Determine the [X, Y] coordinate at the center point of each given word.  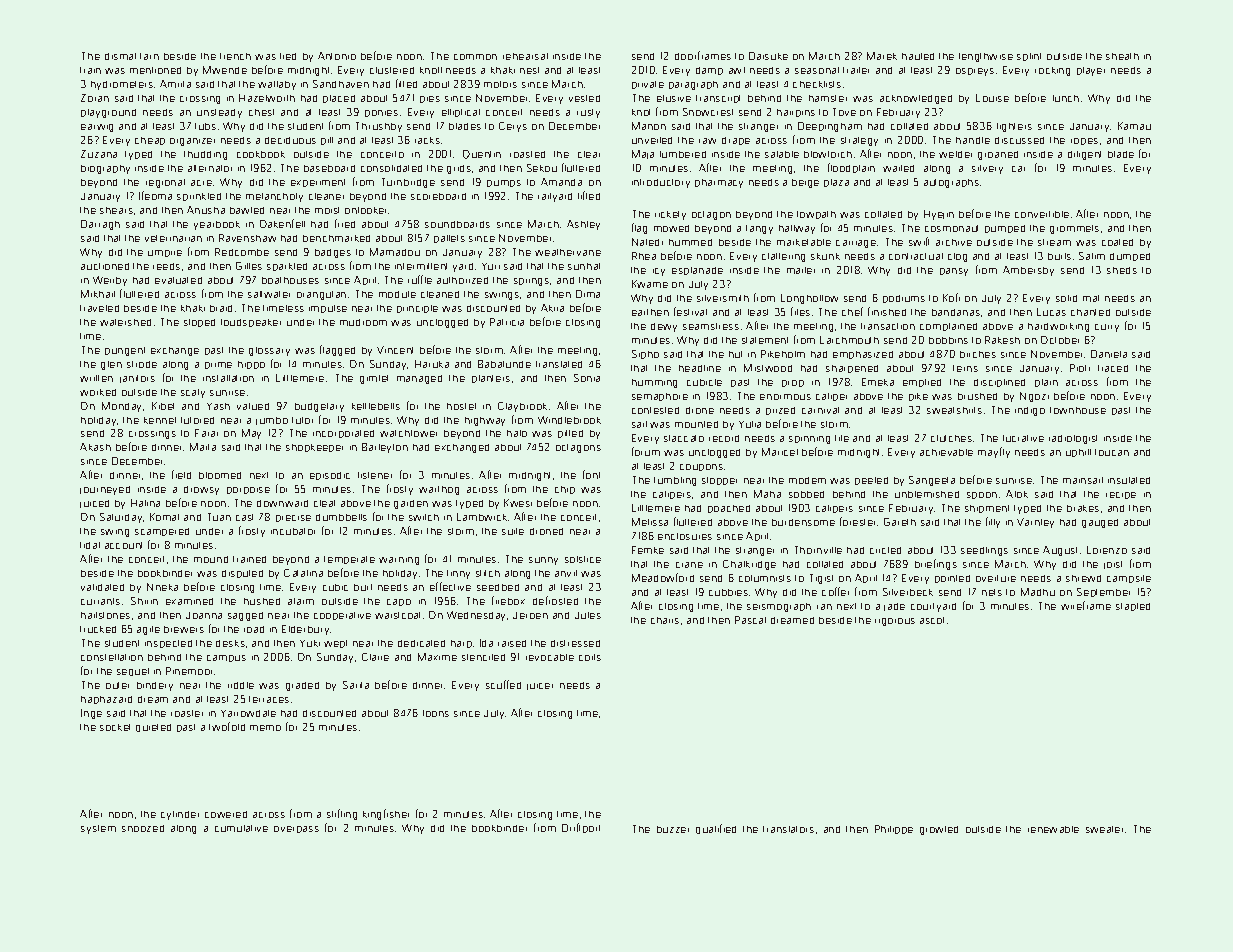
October [1060, 340]
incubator [293, 531]
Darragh [100, 225]
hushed [262, 601]
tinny [458, 574]
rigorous [895, 622]
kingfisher [386, 814]
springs [531, 282]
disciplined [999, 383]
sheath [1122, 56]
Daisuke [768, 56]
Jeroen [530, 615]
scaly [193, 393]
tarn [149, 56]
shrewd [1083, 578]
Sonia [587, 378]
